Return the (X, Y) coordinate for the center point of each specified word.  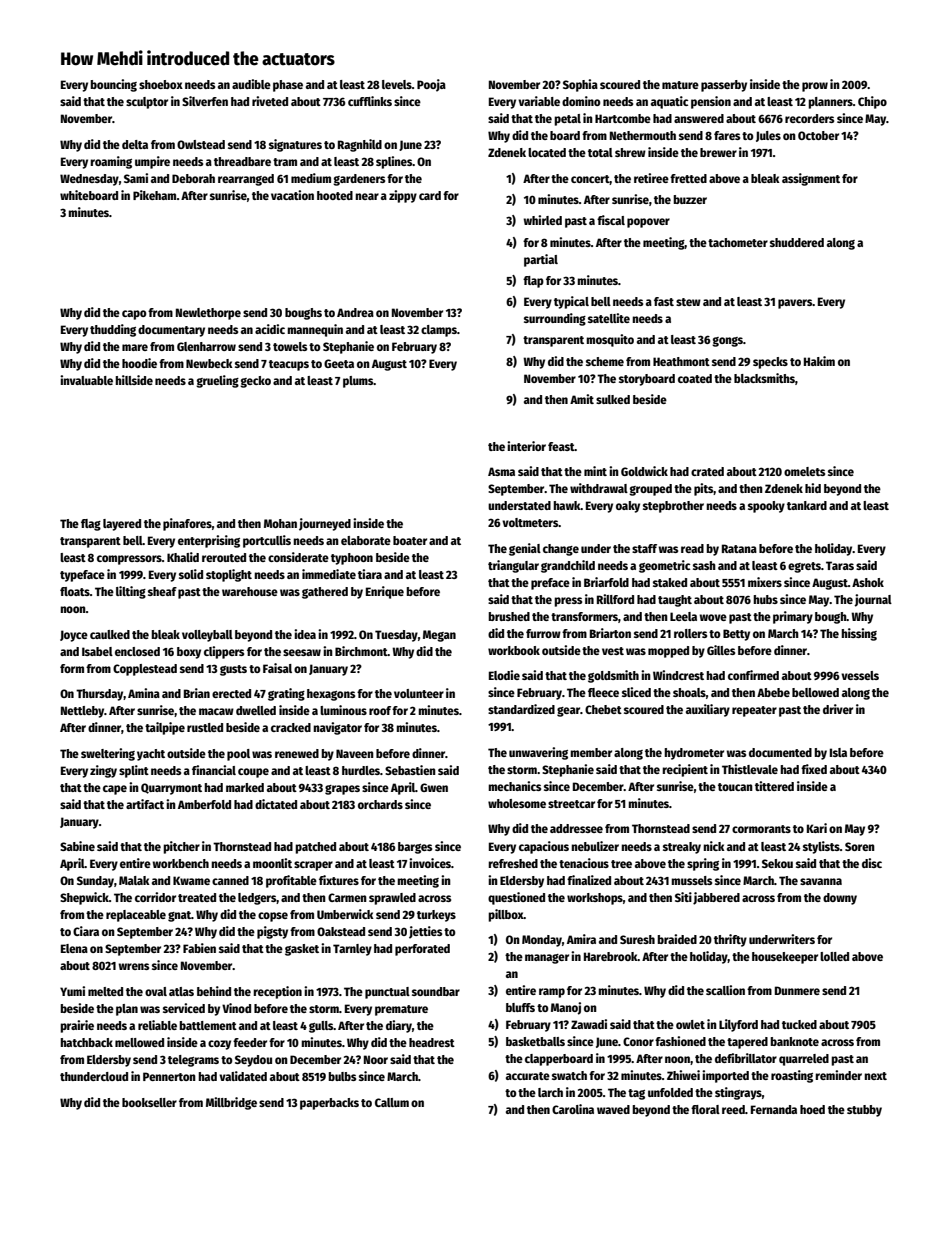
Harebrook (611, 956)
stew (688, 302)
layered (122, 525)
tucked (799, 1024)
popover (648, 223)
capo (134, 315)
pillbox (506, 915)
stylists (821, 847)
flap (533, 282)
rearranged (246, 180)
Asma (501, 471)
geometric (664, 566)
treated (197, 897)
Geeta (339, 363)
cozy (219, 1045)
